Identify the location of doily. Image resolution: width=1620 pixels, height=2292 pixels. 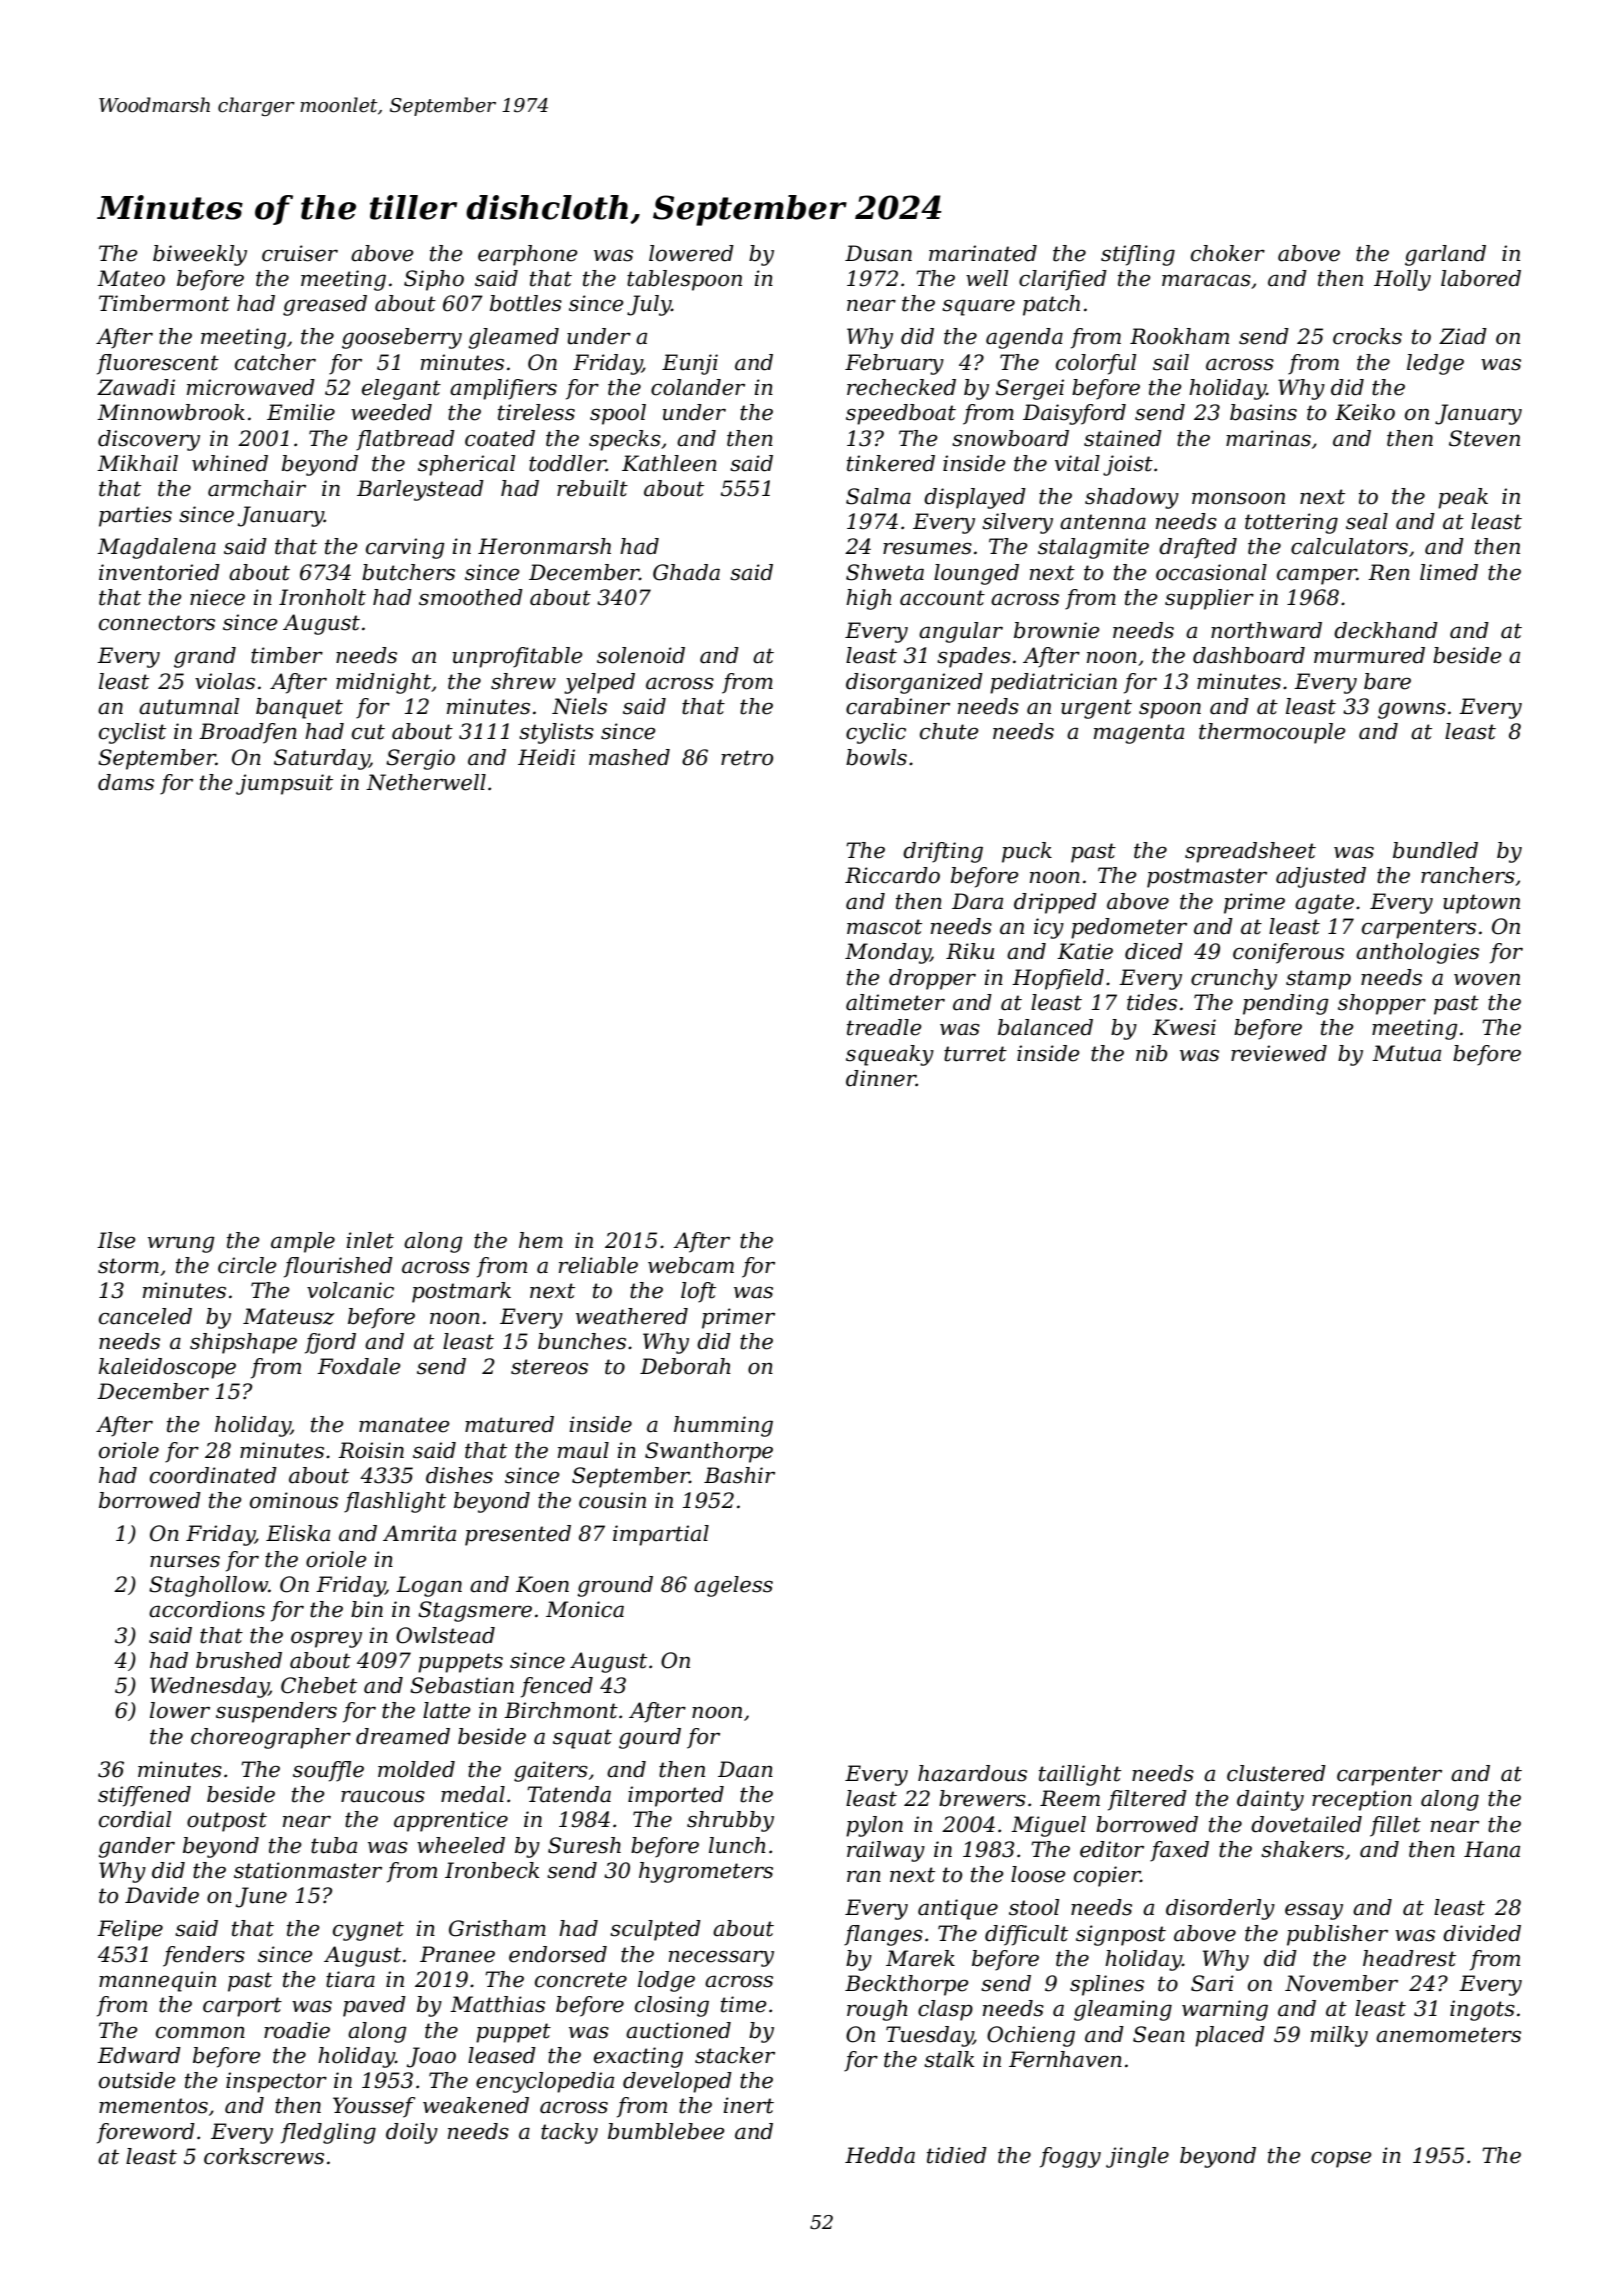
(412, 2133).
